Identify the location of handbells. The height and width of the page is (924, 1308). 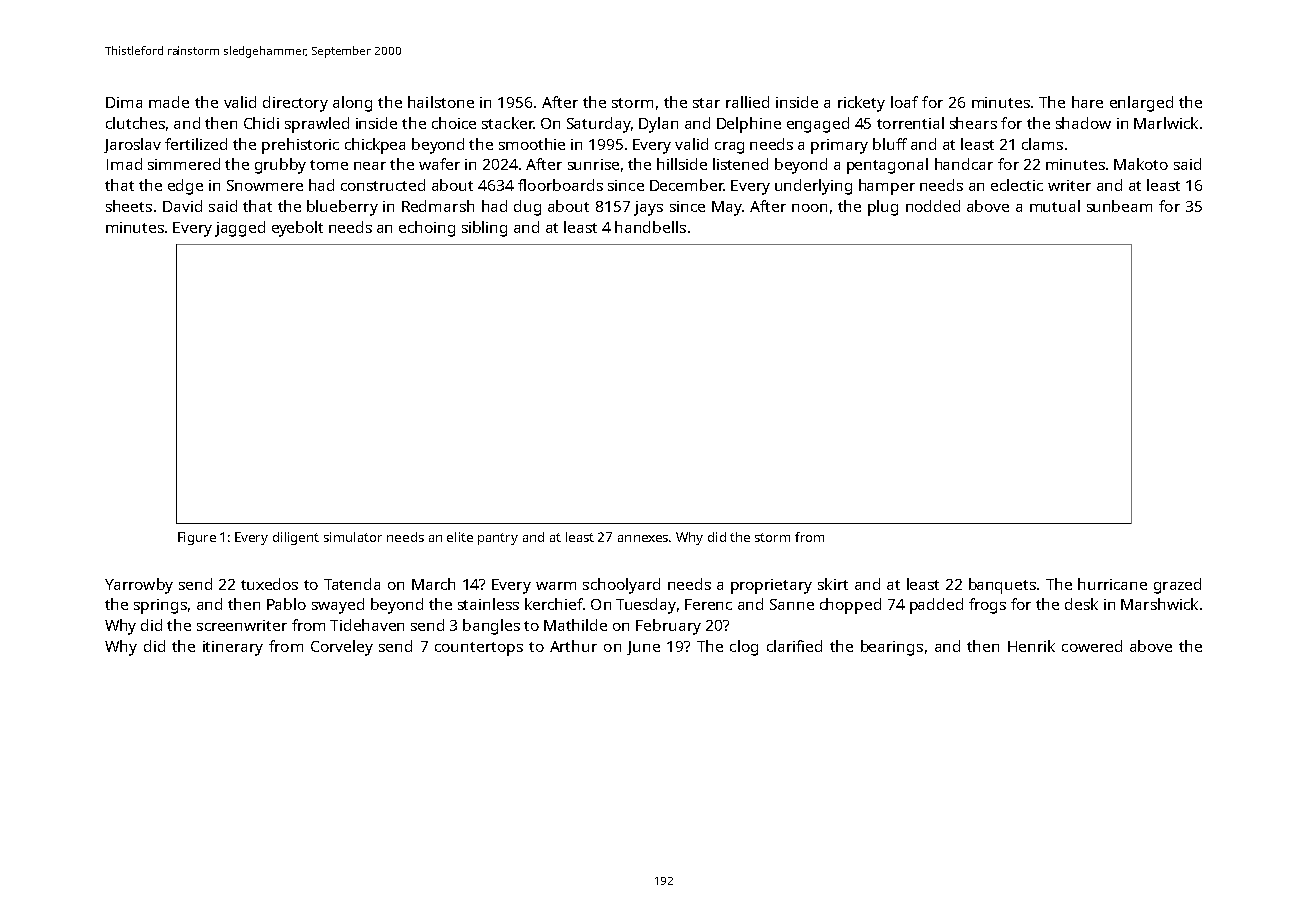
(650, 227).
